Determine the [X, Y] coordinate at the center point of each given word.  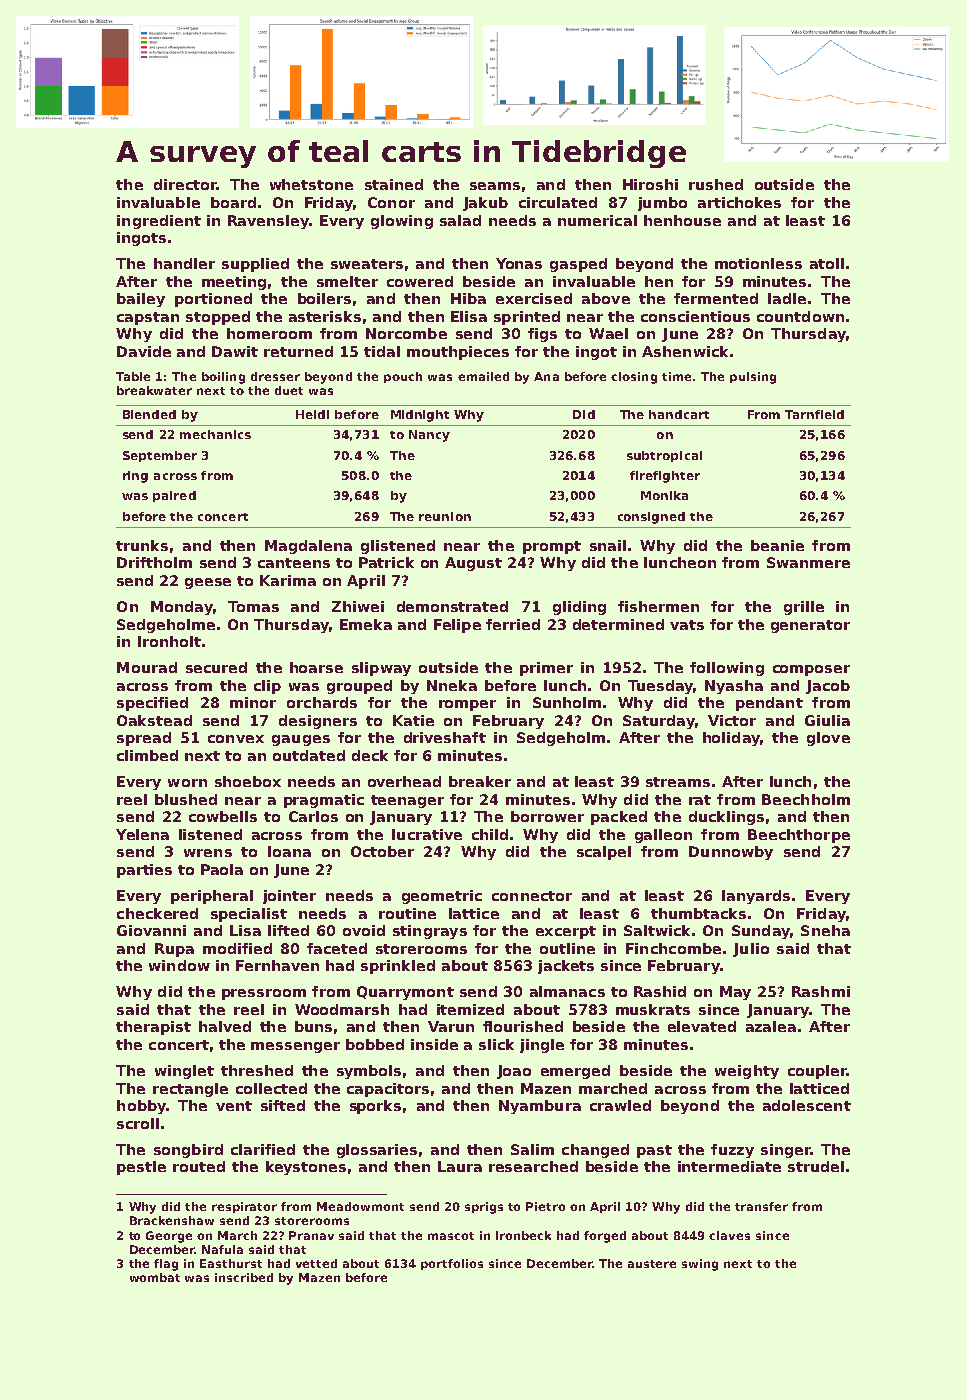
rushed [716, 184]
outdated [309, 755]
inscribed [244, 1277]
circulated [558, 202]
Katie [413, 720]
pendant [769, 704]
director [185, 184]
